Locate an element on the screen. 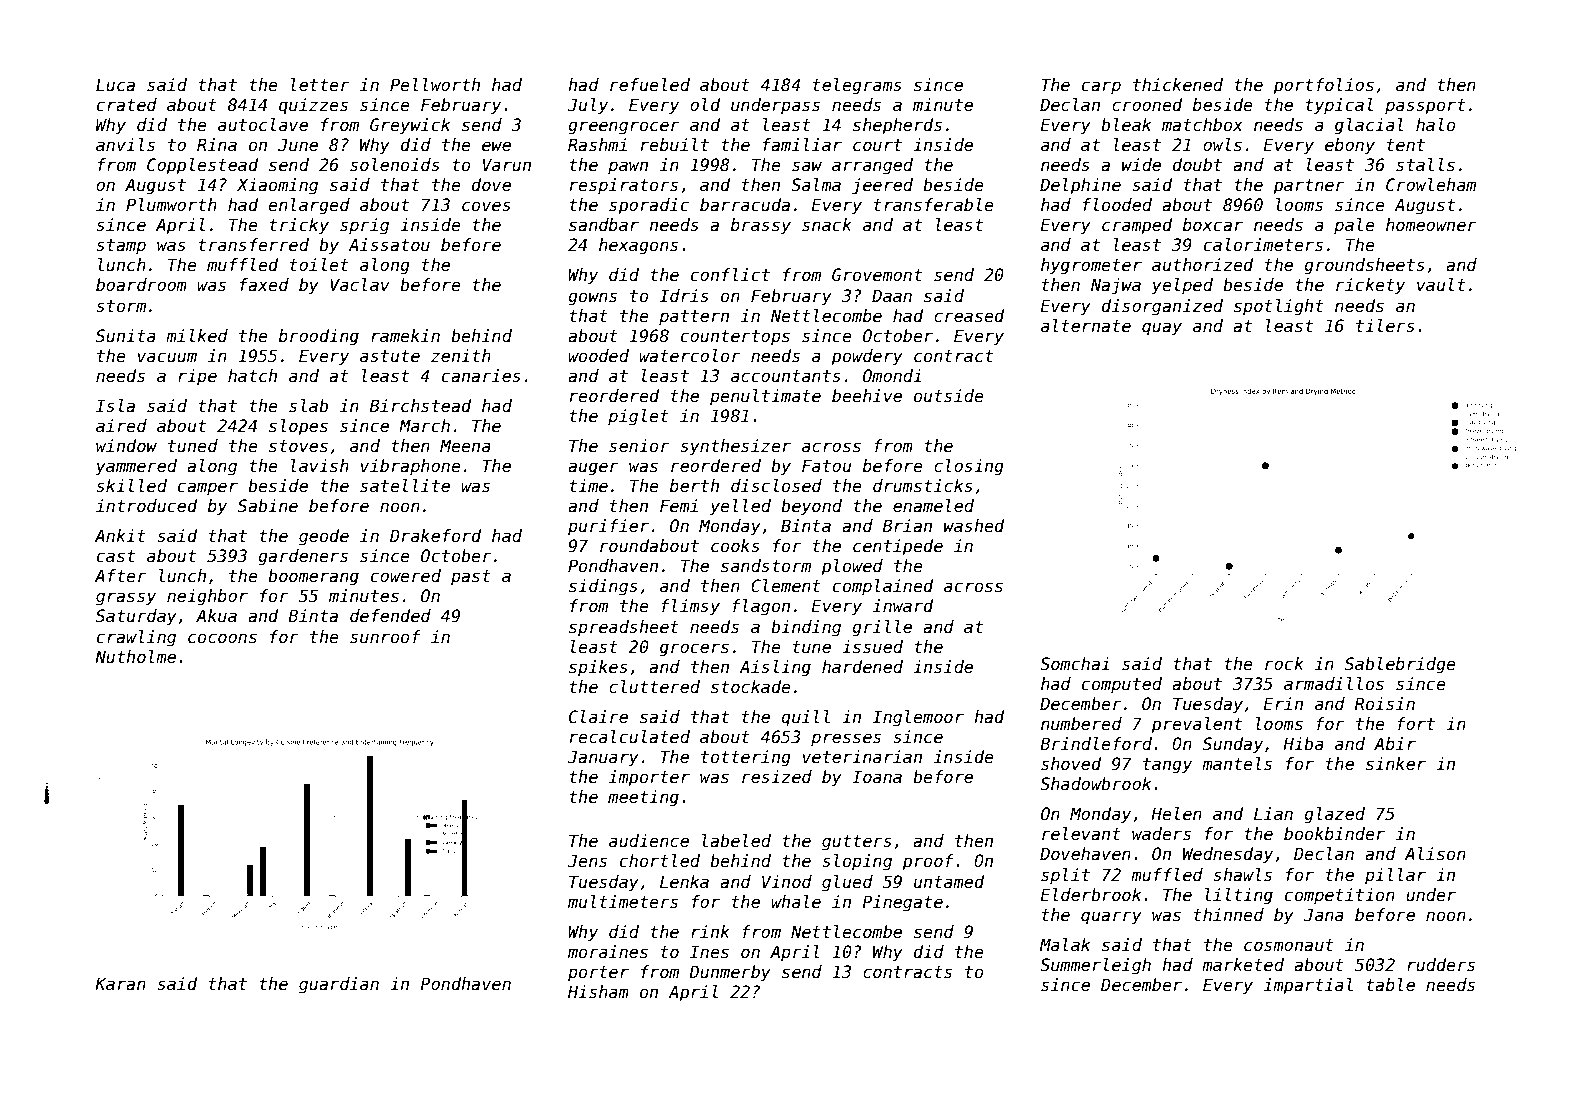 The height and width of the screenshot is (1115, 1577). Ioana is located at coordinates (877, 777).
